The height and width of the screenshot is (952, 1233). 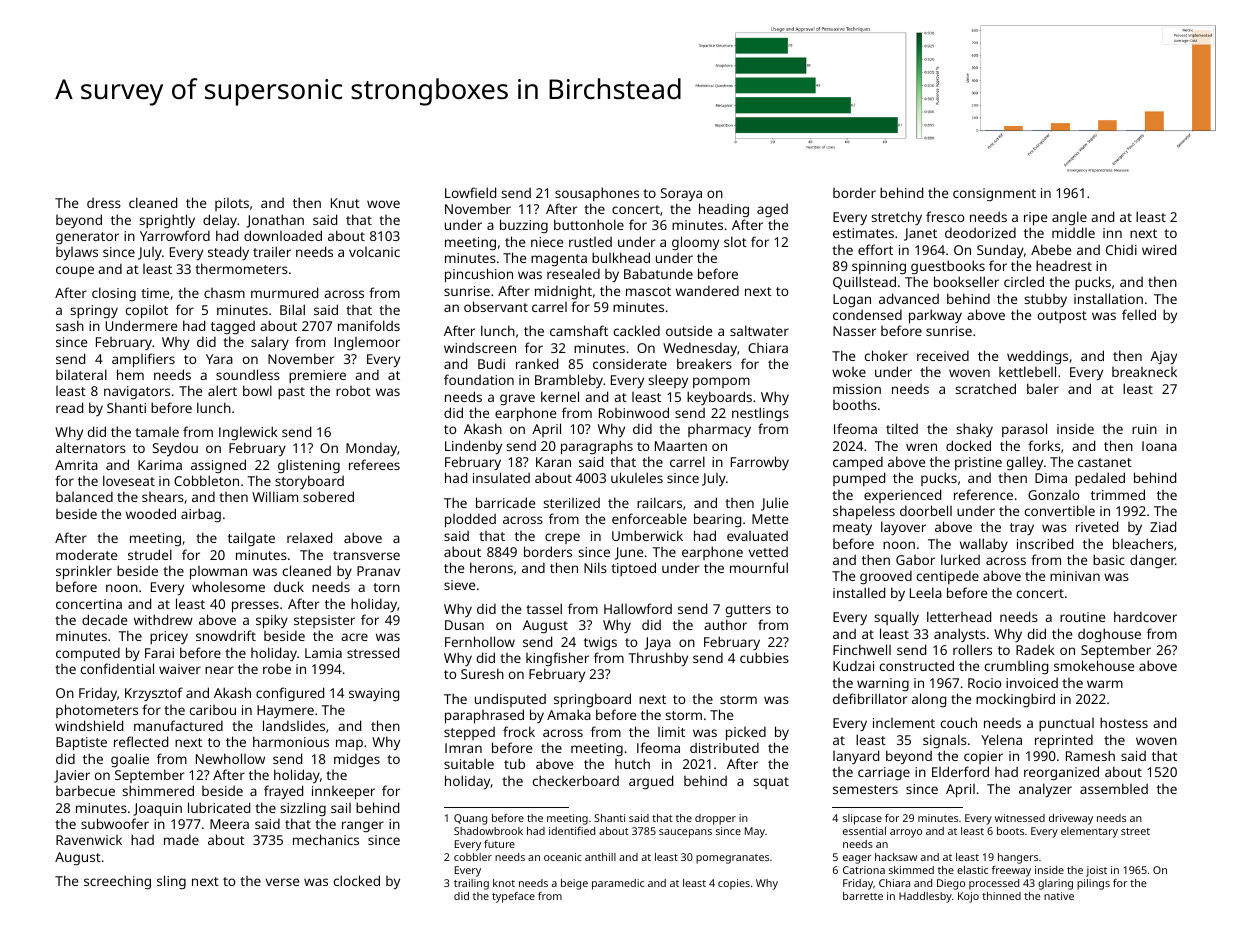 I want to click on hutch, so click(x=632, y=763).
